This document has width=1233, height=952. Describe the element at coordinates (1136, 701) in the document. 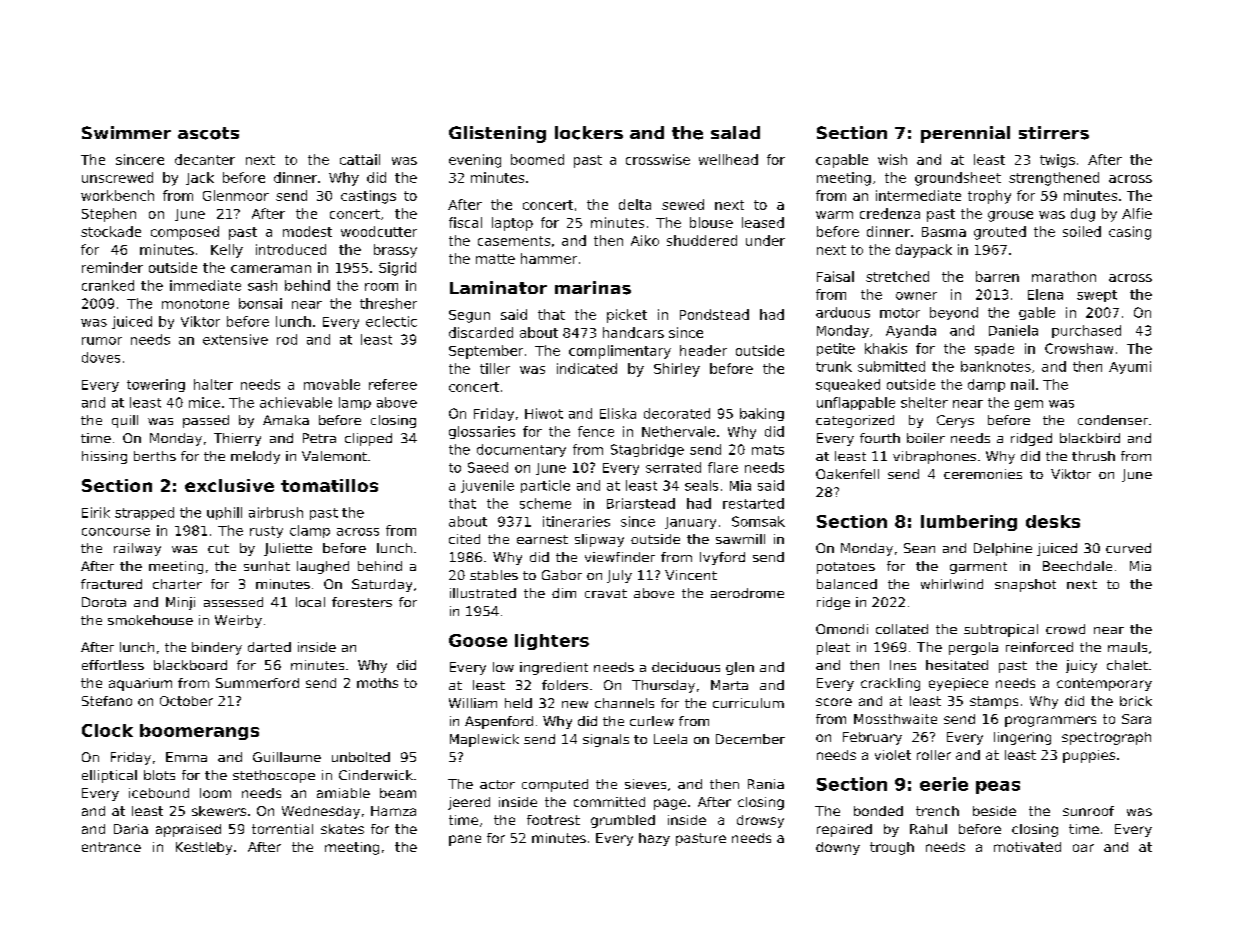

I see `brick` at that location.
